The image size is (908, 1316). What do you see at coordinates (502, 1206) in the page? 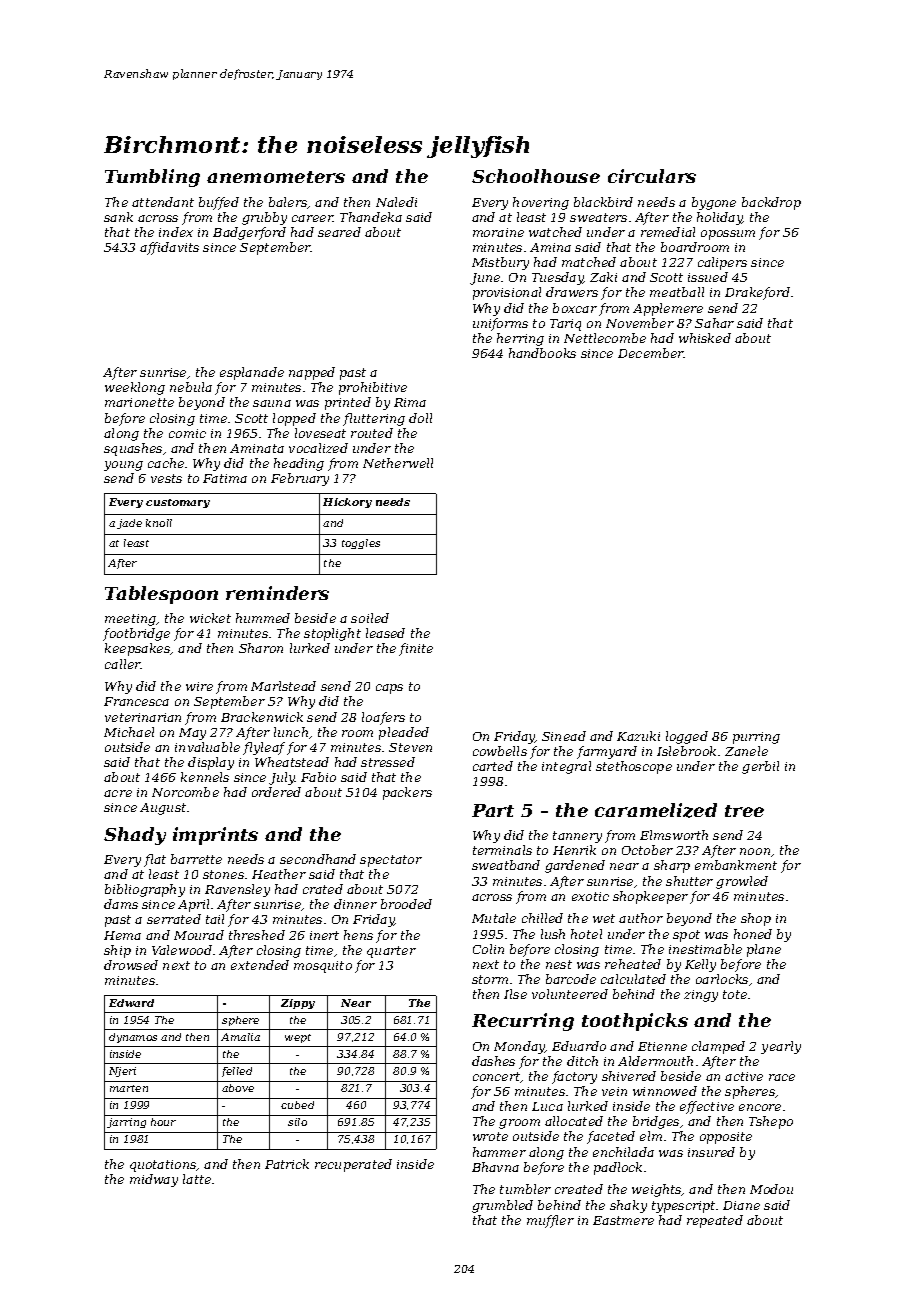
I see `grumbled` at bounding box center [502, 1206].
